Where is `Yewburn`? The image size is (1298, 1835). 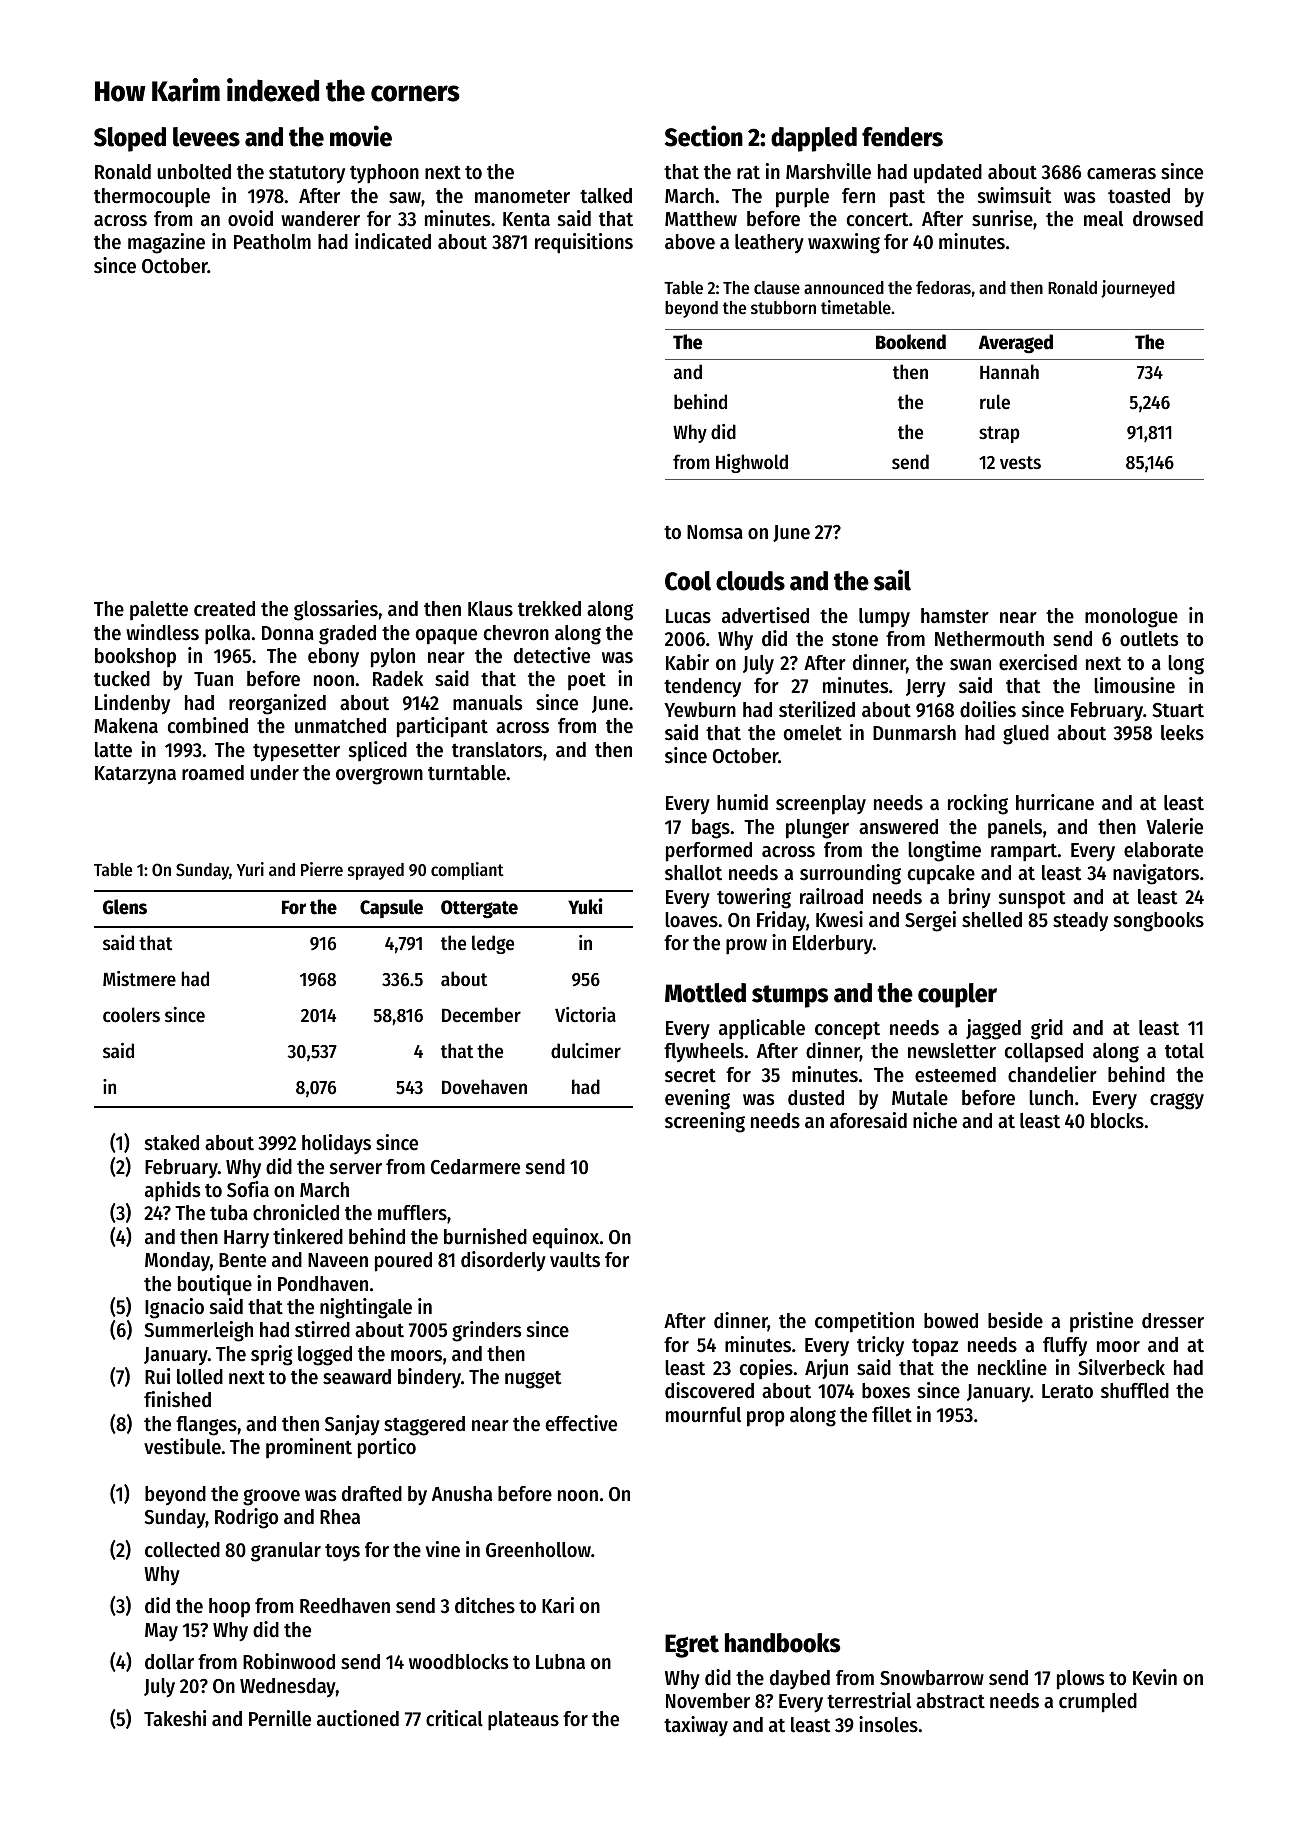
Yewburn is located at coordinates (700, 710).
